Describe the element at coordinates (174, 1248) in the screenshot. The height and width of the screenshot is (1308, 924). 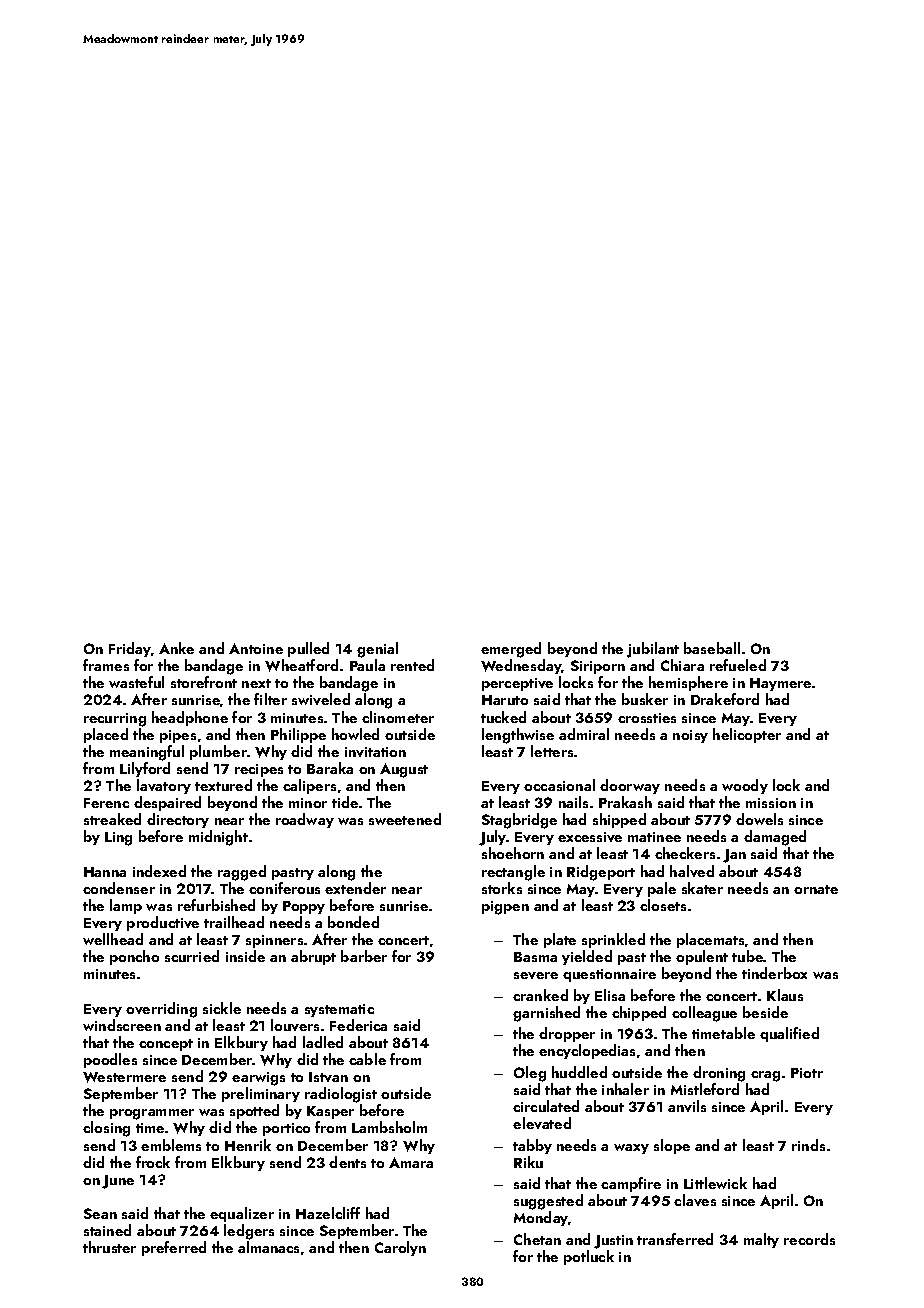
I see `preferred` at that location.
